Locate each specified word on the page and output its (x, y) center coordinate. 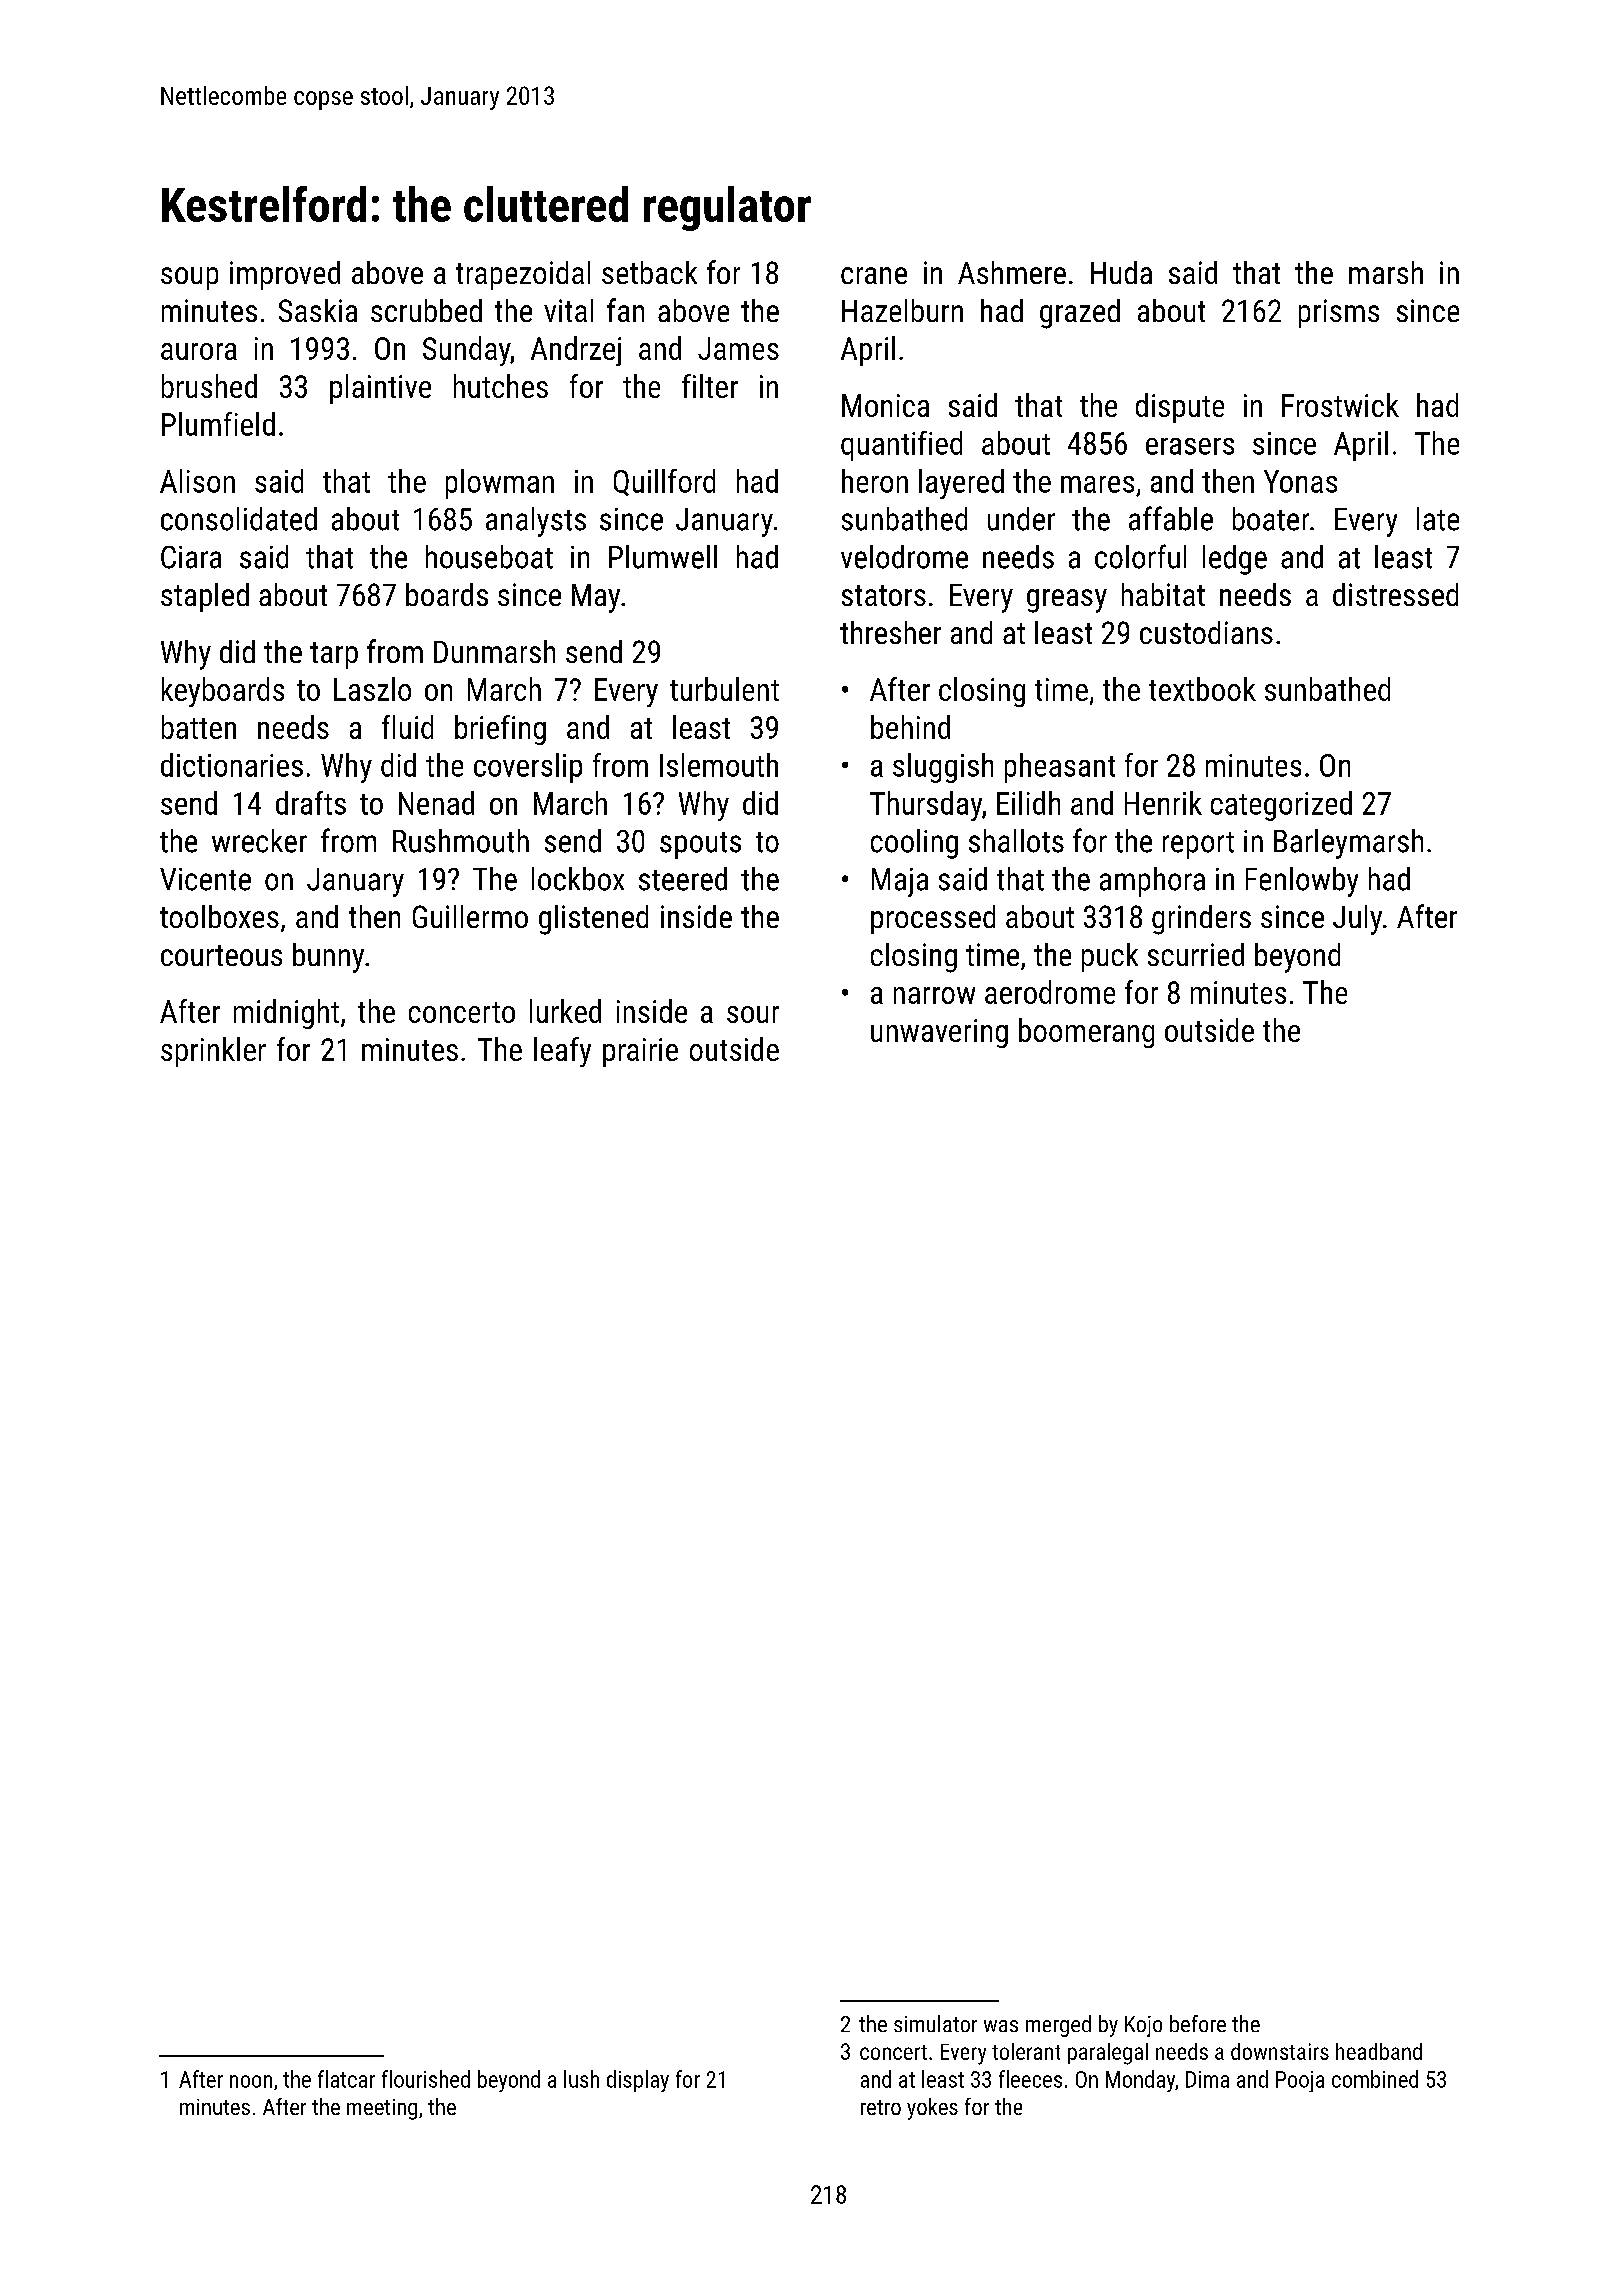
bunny (328, 958)
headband (1379, 2051)
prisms (1339, 313)
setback (649, 272)
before (1198, 2023)
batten (199, 727)
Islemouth (719, 765)
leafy (562, 1052)
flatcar (346, 2079)
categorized (1281, 806)
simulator (935, 2023)
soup (189, 278)
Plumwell (663, 557)
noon (251, 2081)
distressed (1395, 594)
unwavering (939, 1033)
